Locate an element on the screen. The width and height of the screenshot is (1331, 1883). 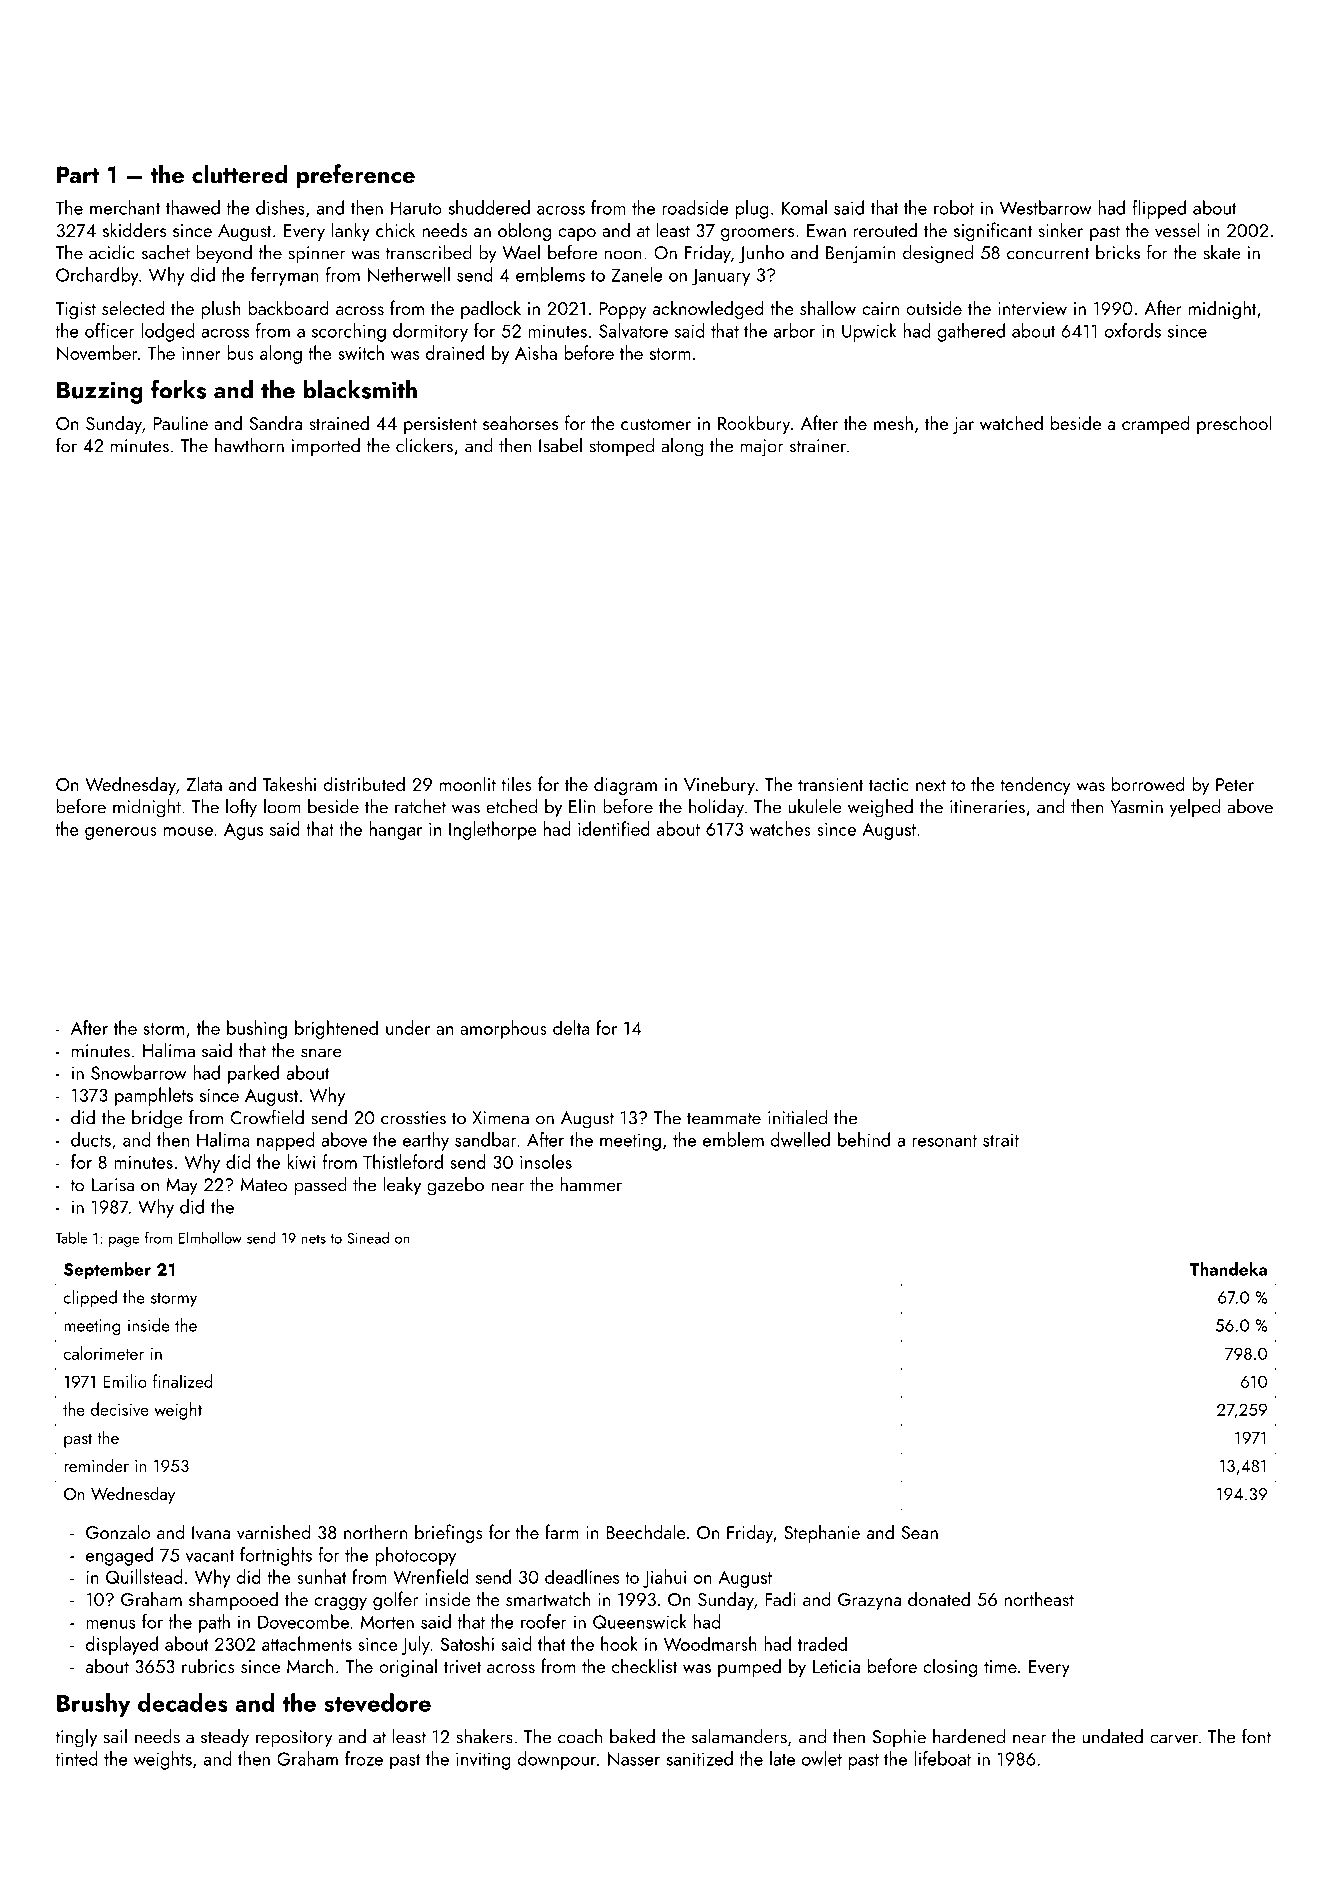
watches is located at coordinates (780, 828).
